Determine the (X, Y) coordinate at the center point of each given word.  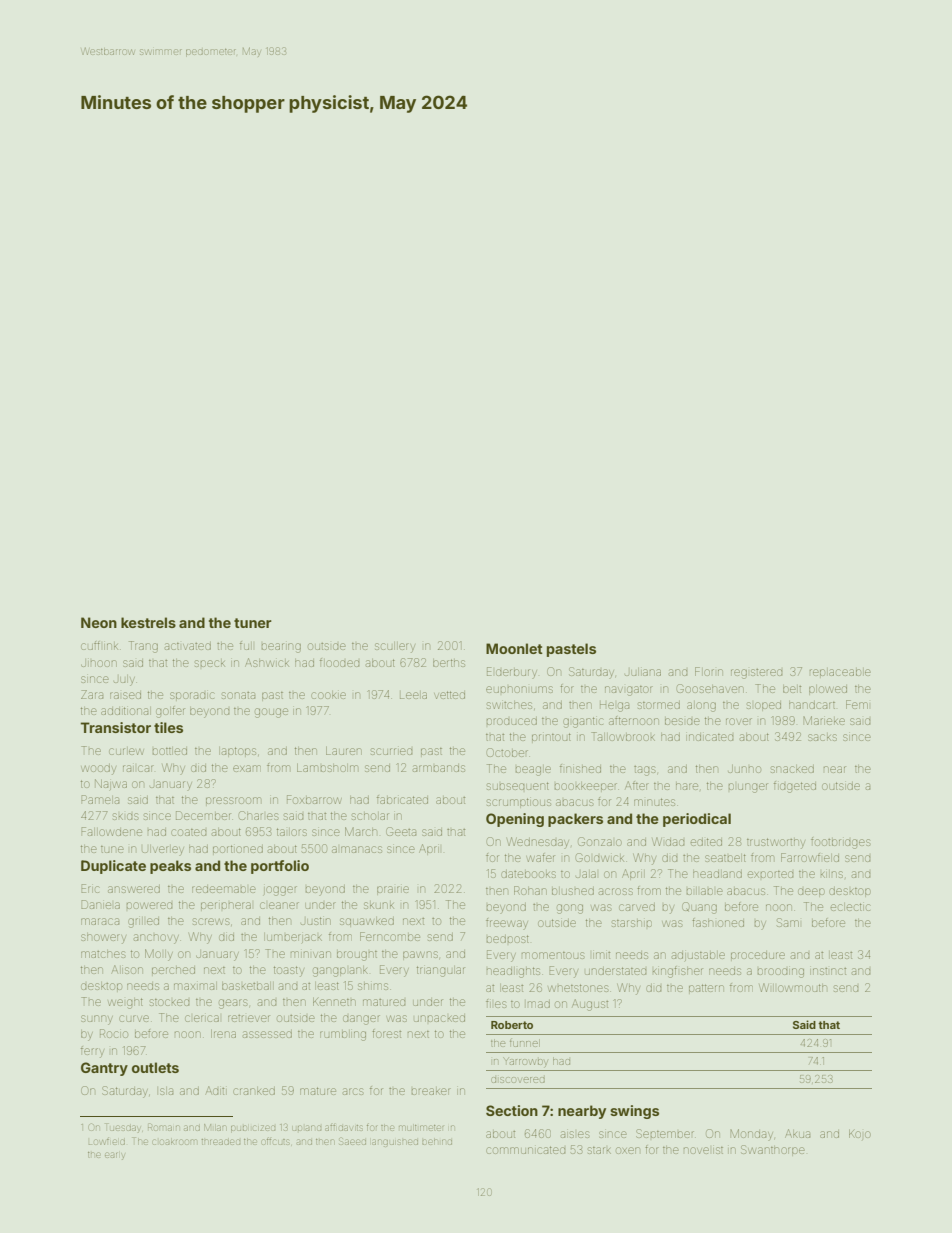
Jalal (586, 874)
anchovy (156, 939)
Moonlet (514, 648)
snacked (792, 769)
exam (247, 768)
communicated (525, 1150)
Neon (99, 622)
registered (756, 674)
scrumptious (519, 803)
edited (706, 842)
